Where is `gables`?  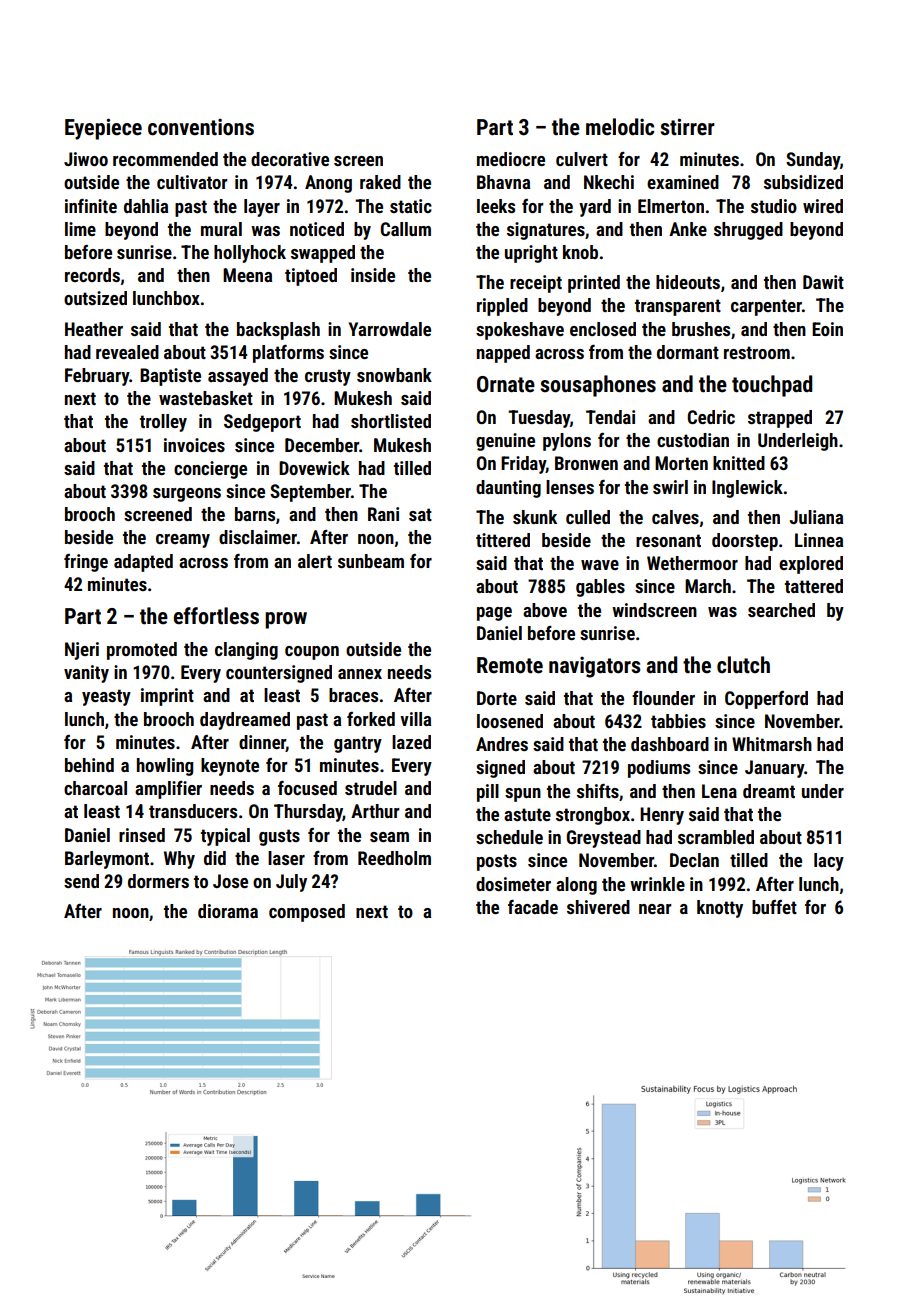
gables is located at coordinates (600, 588).
